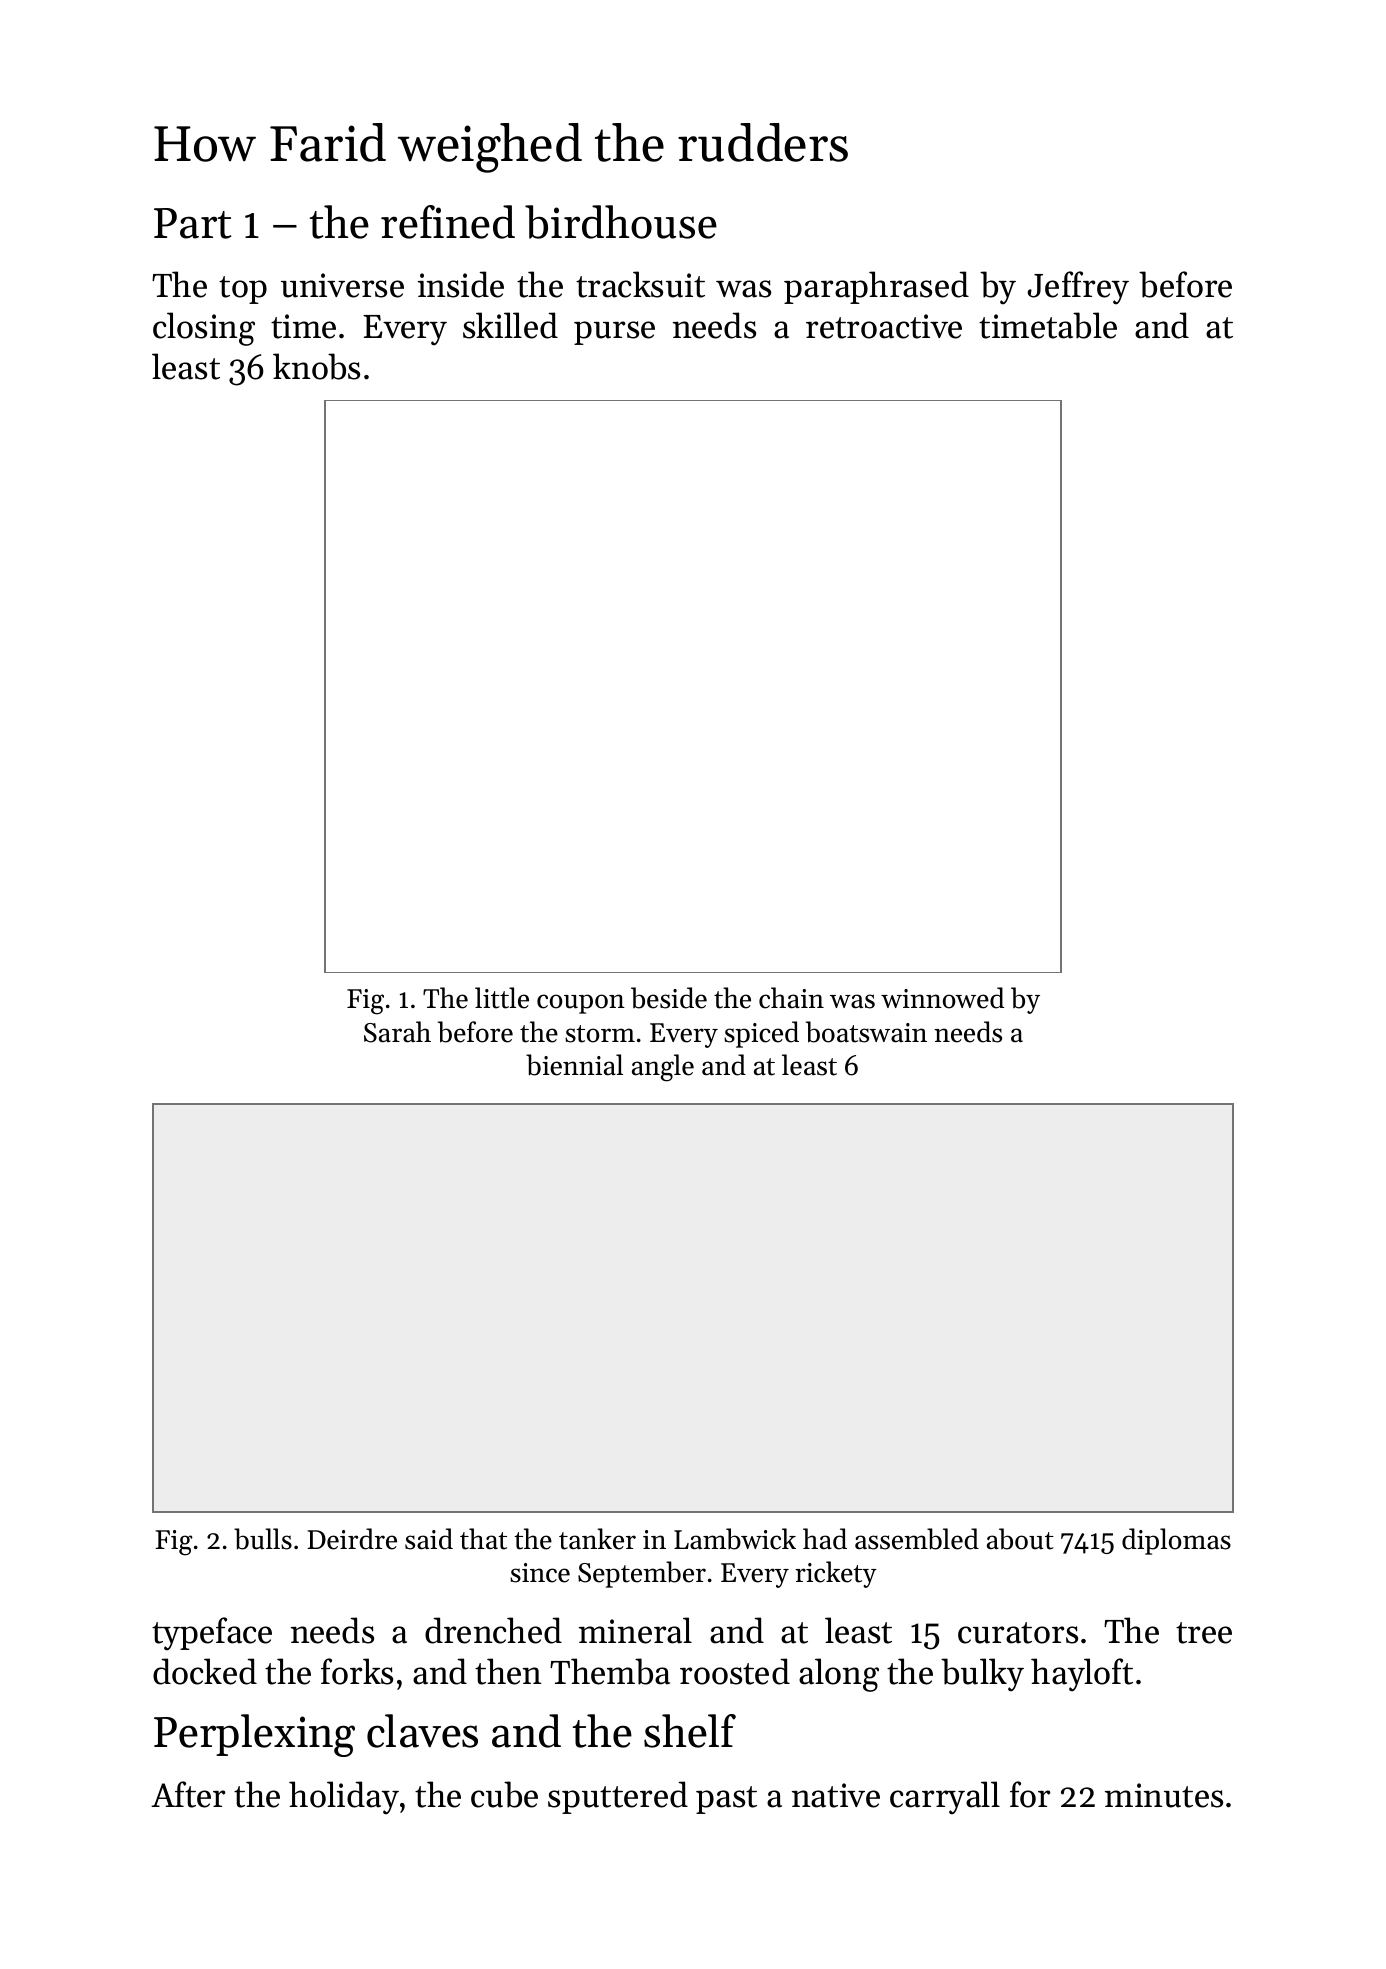  I want to click on refined, so click(448, 222).
